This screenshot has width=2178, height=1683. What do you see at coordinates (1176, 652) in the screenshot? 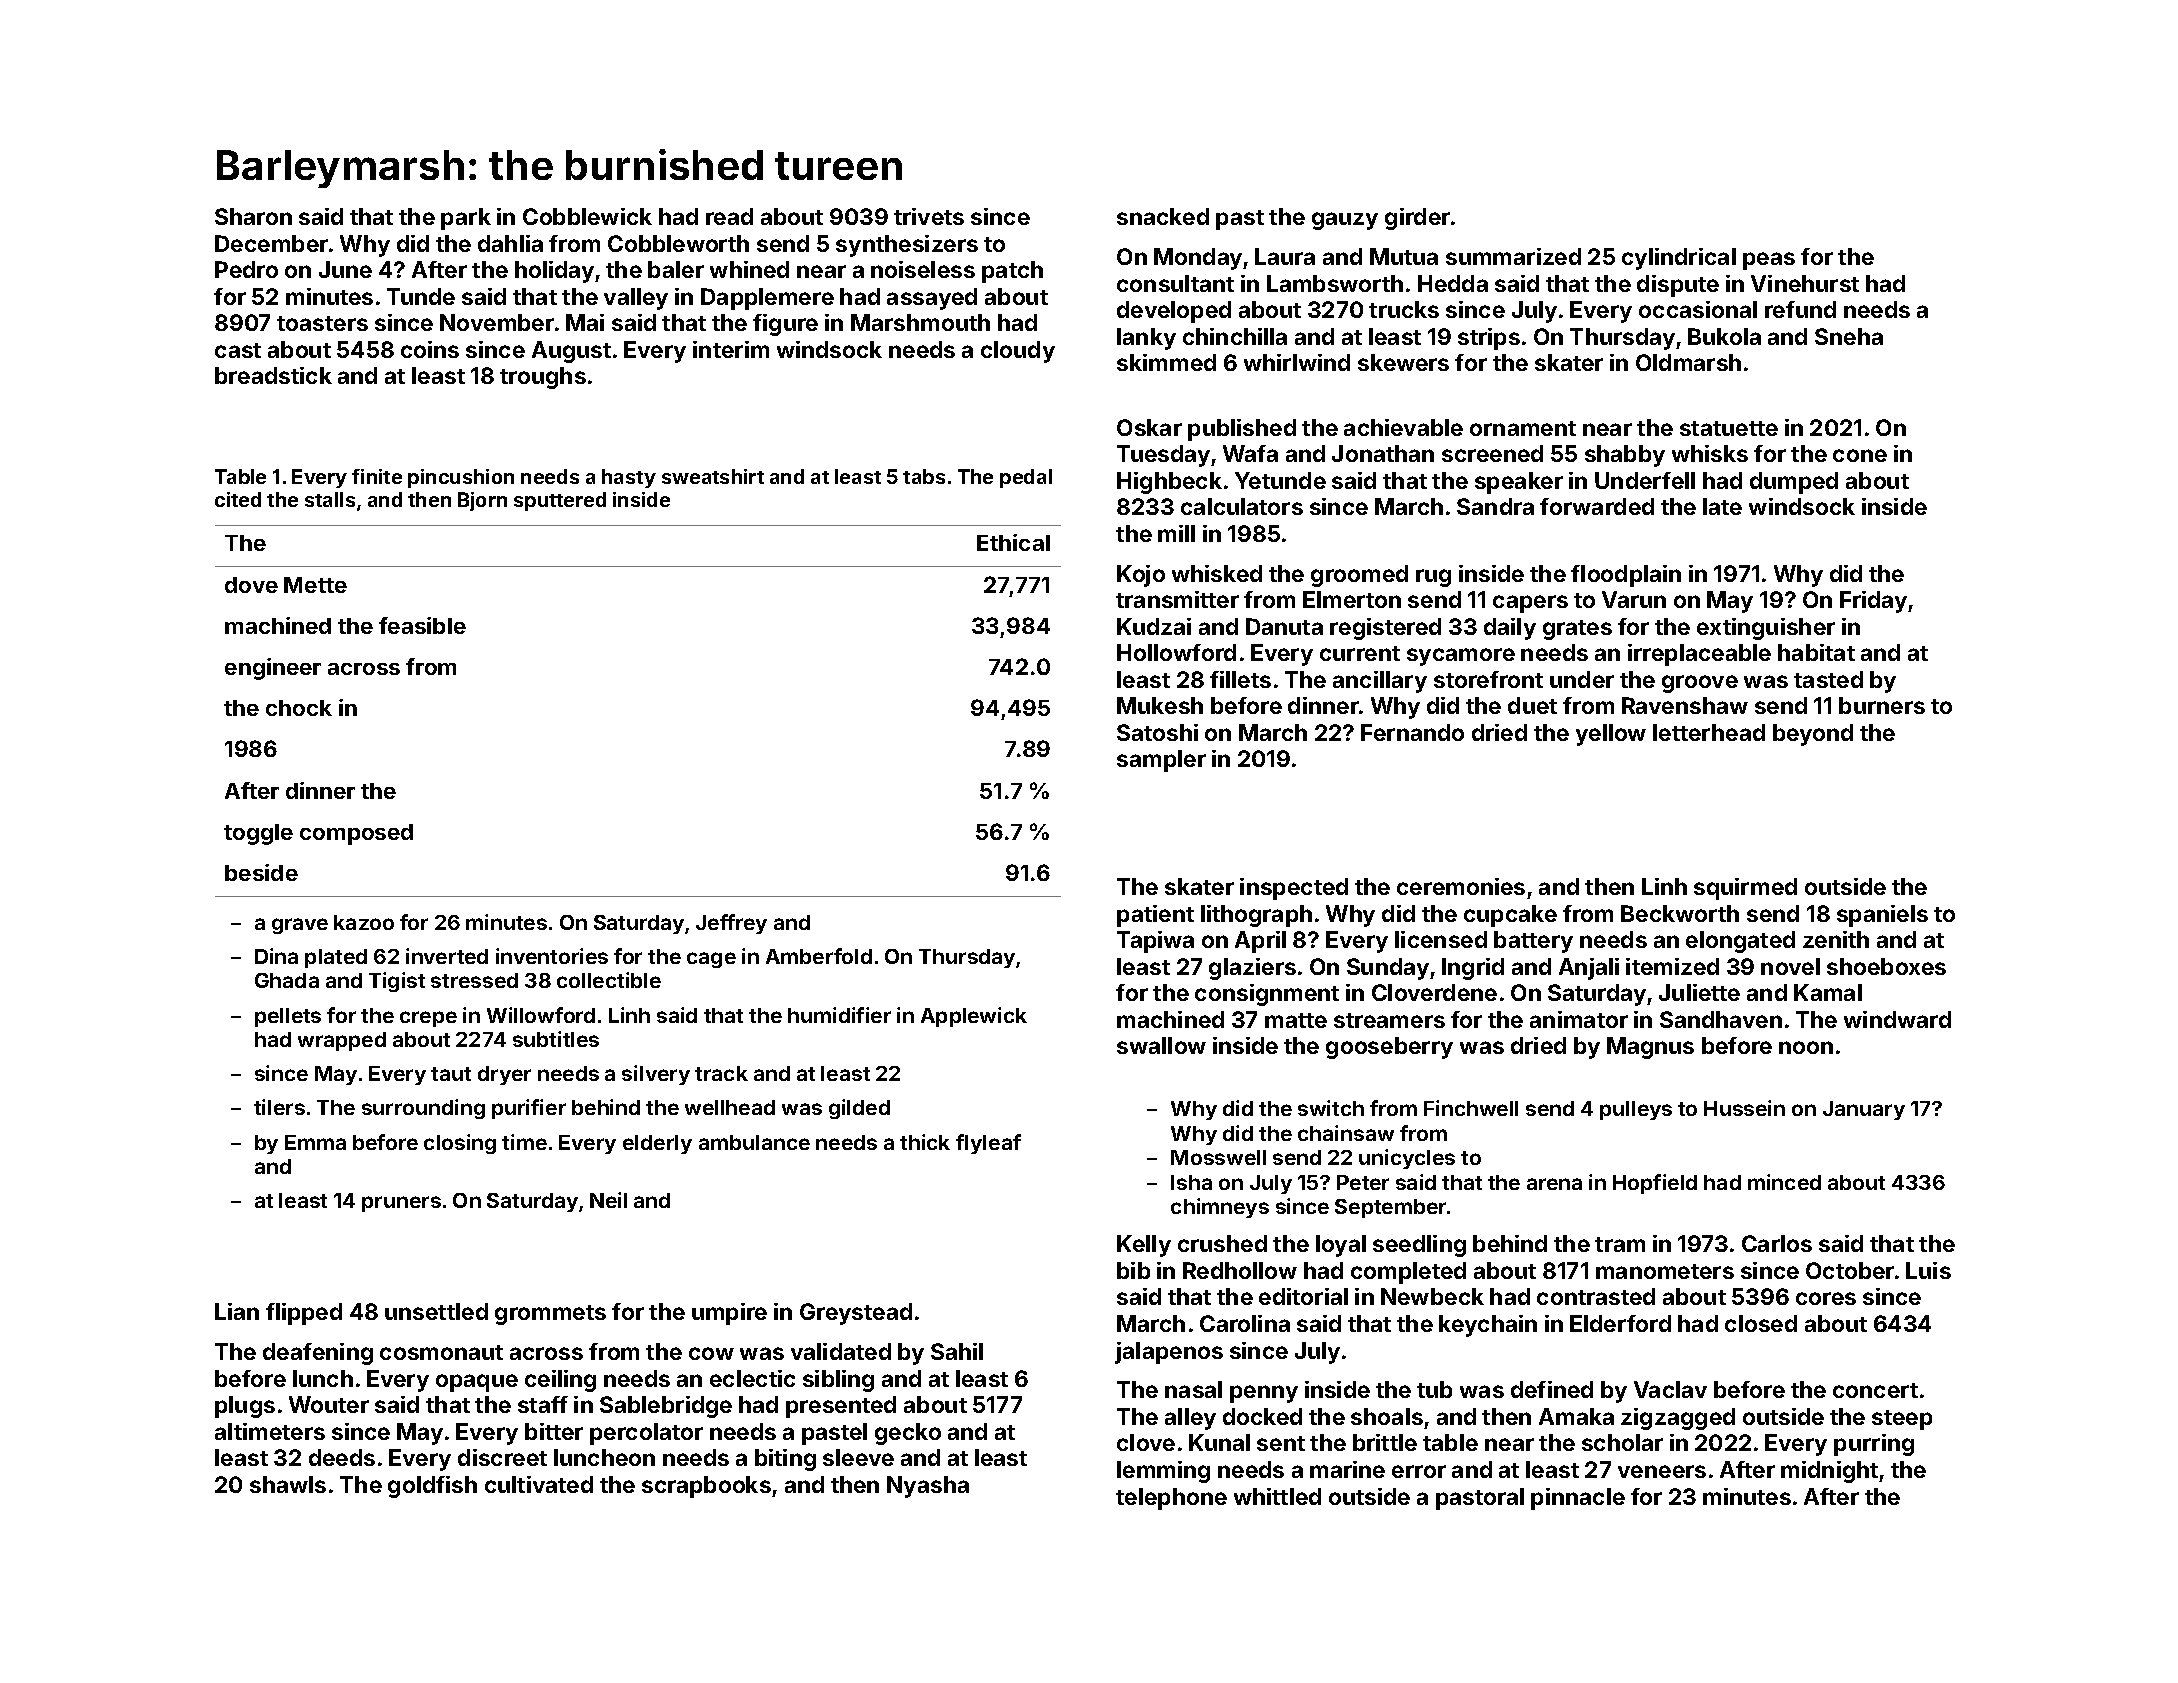
I see `Hollowford` at bounding box center [1176, 652].
